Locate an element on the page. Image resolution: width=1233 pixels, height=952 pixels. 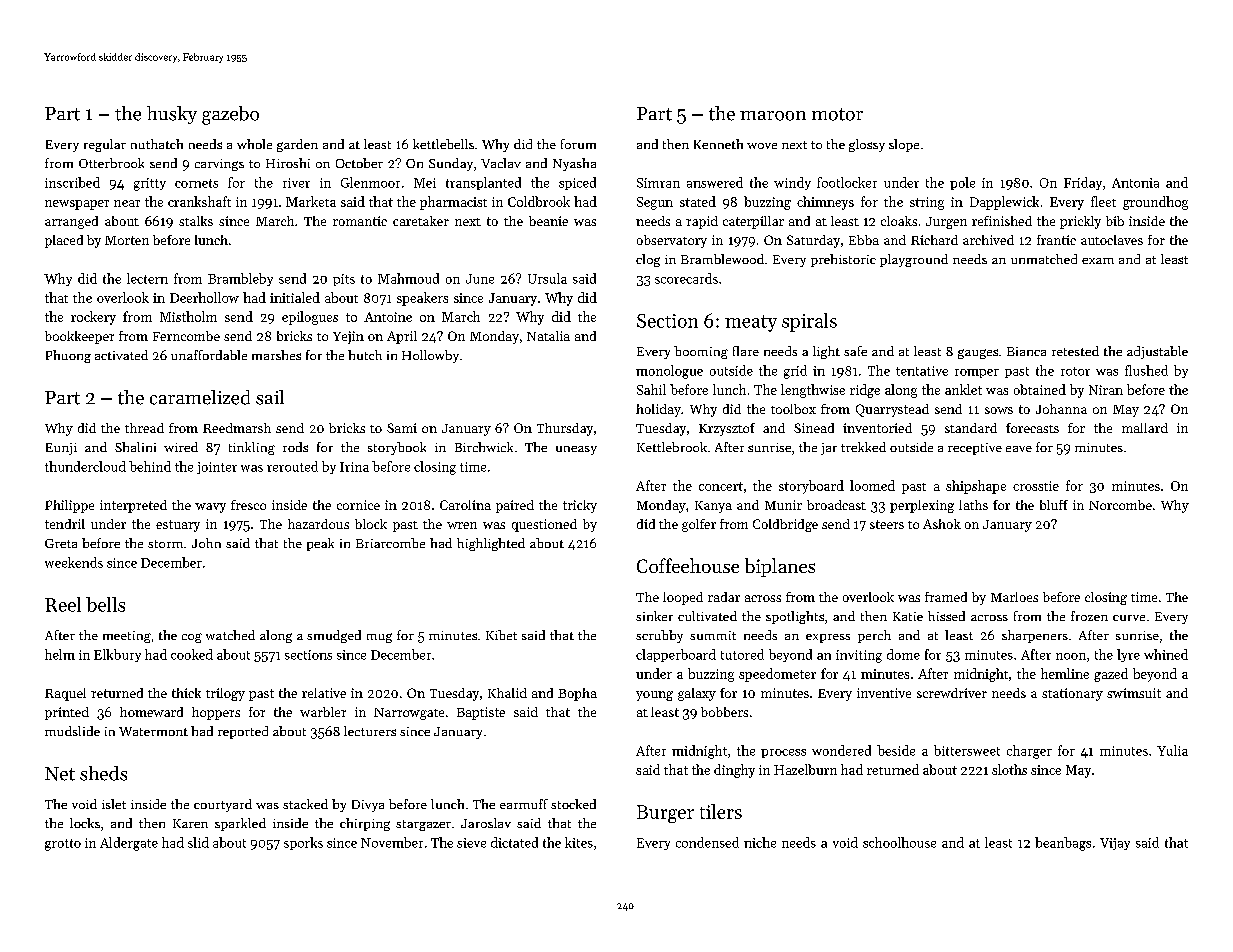
Reel is located at coordinates (63, 604).
